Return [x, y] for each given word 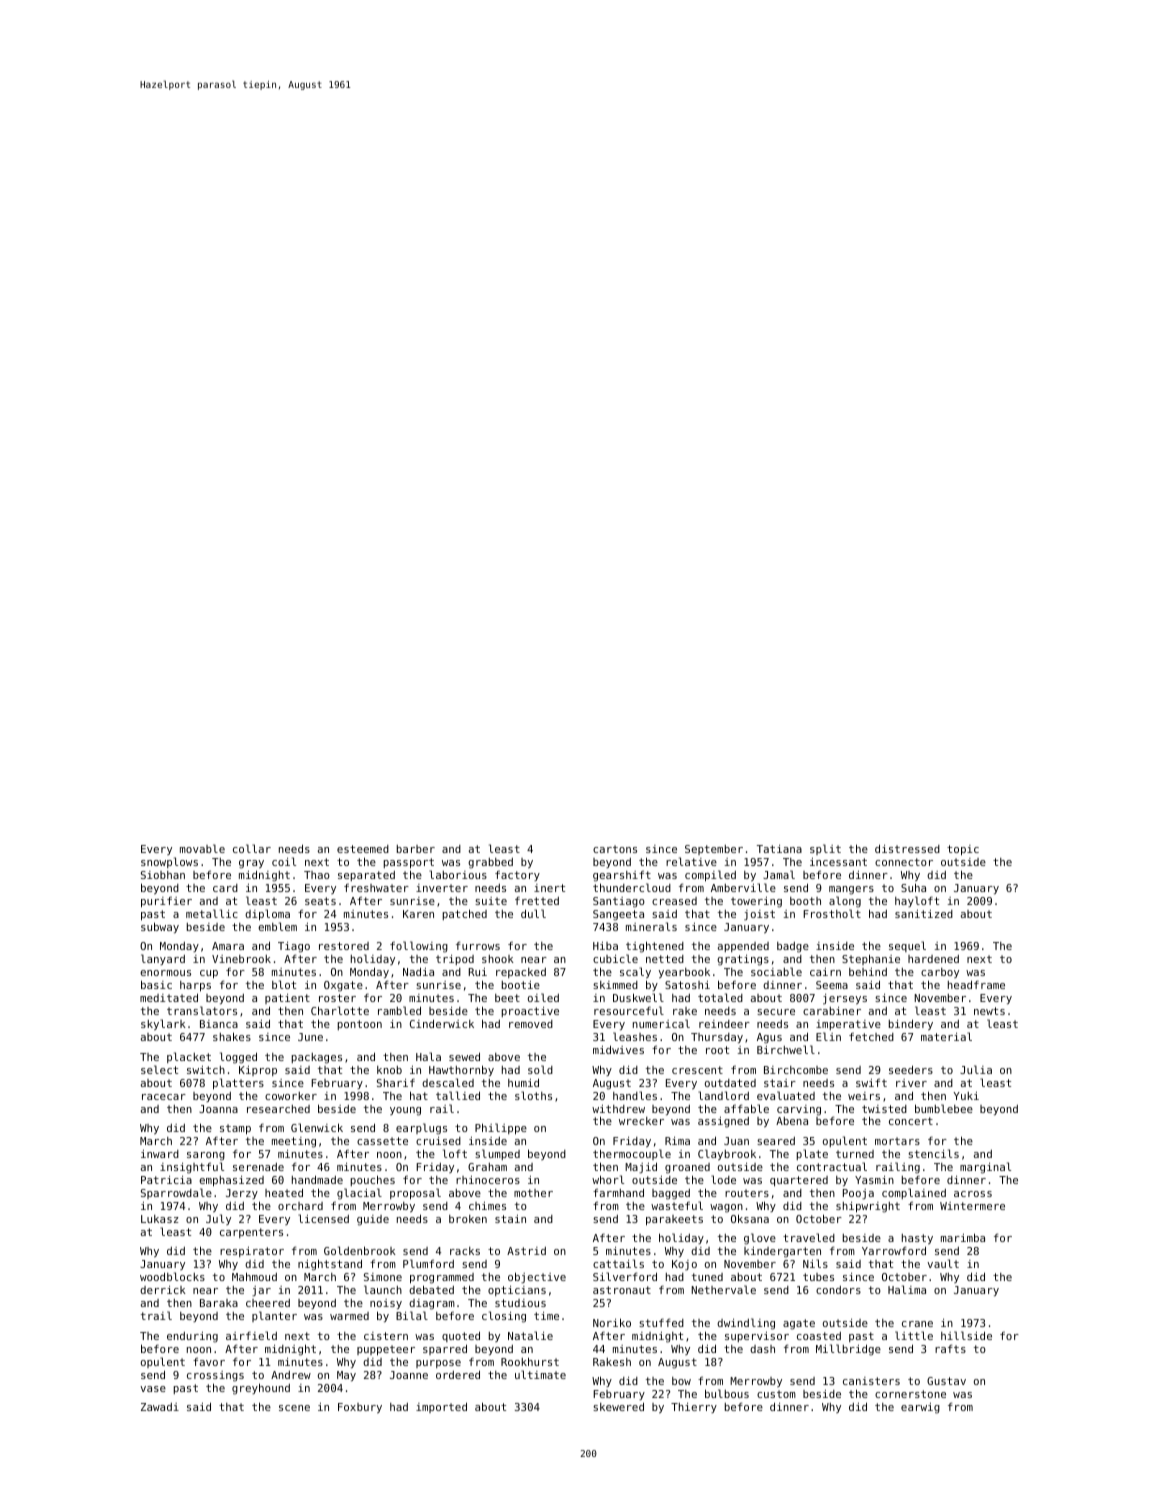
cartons [615, 849]
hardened [933, 959]
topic [963, 850]
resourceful [629, 1010]
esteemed [363, 849]
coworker [291, 1096]
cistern [386, 1336]
